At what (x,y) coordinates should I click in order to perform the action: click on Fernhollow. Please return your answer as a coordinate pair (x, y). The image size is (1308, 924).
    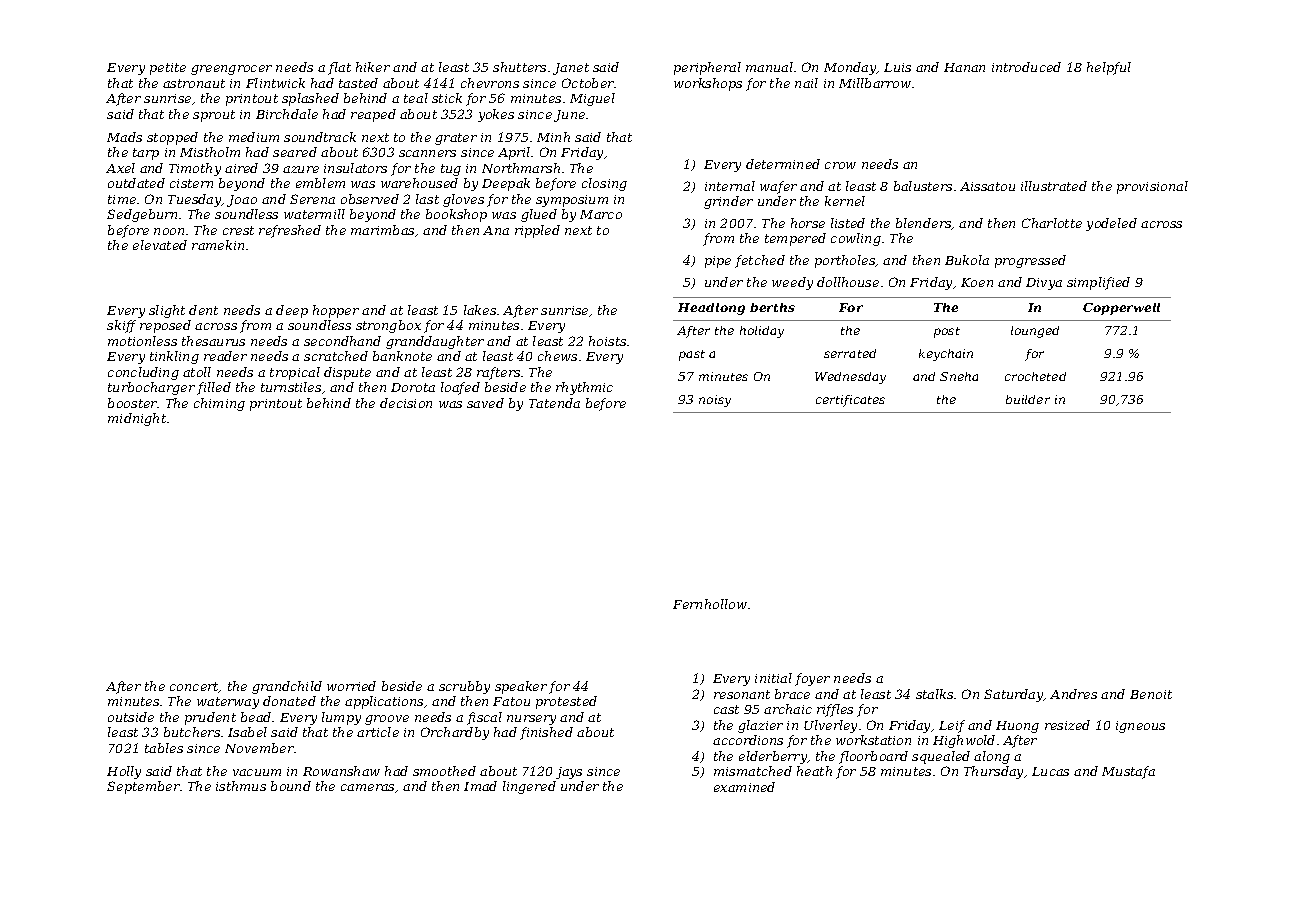
    Looking at the image, I should click on (710, 604).
